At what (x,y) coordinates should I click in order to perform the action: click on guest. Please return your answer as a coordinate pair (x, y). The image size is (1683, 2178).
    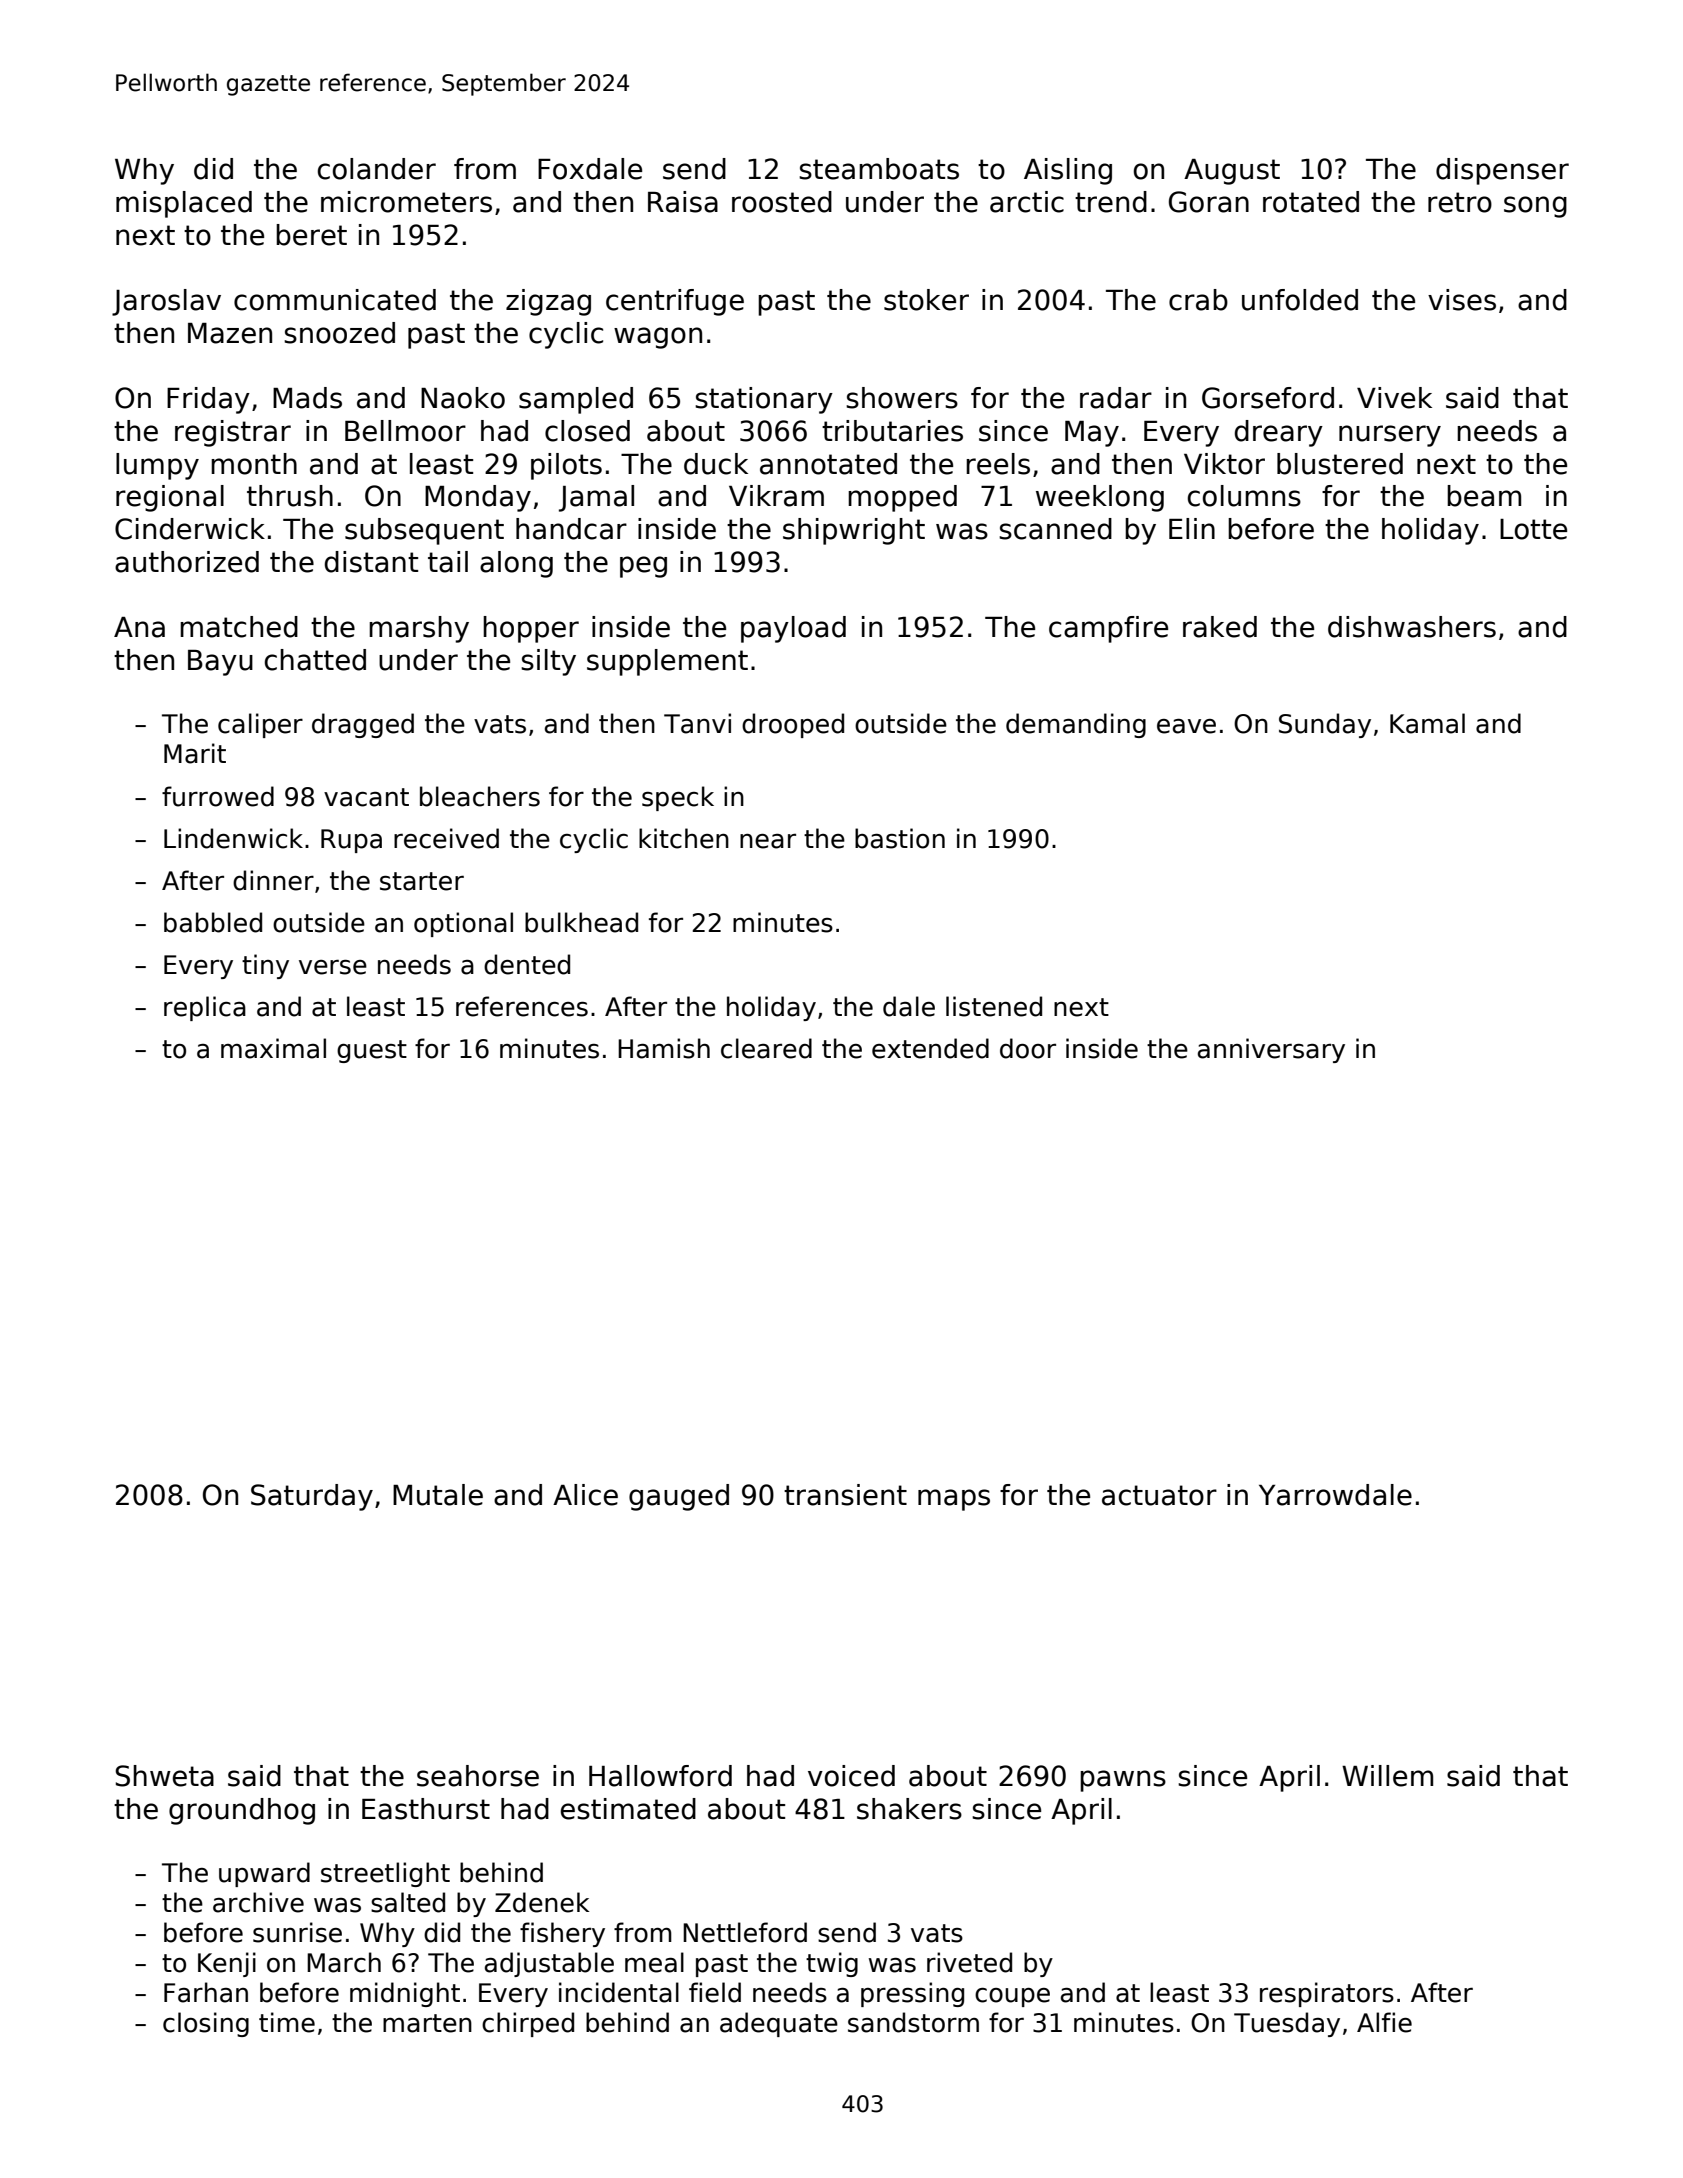
    Looking at the image, I should click on (372, 1051).
